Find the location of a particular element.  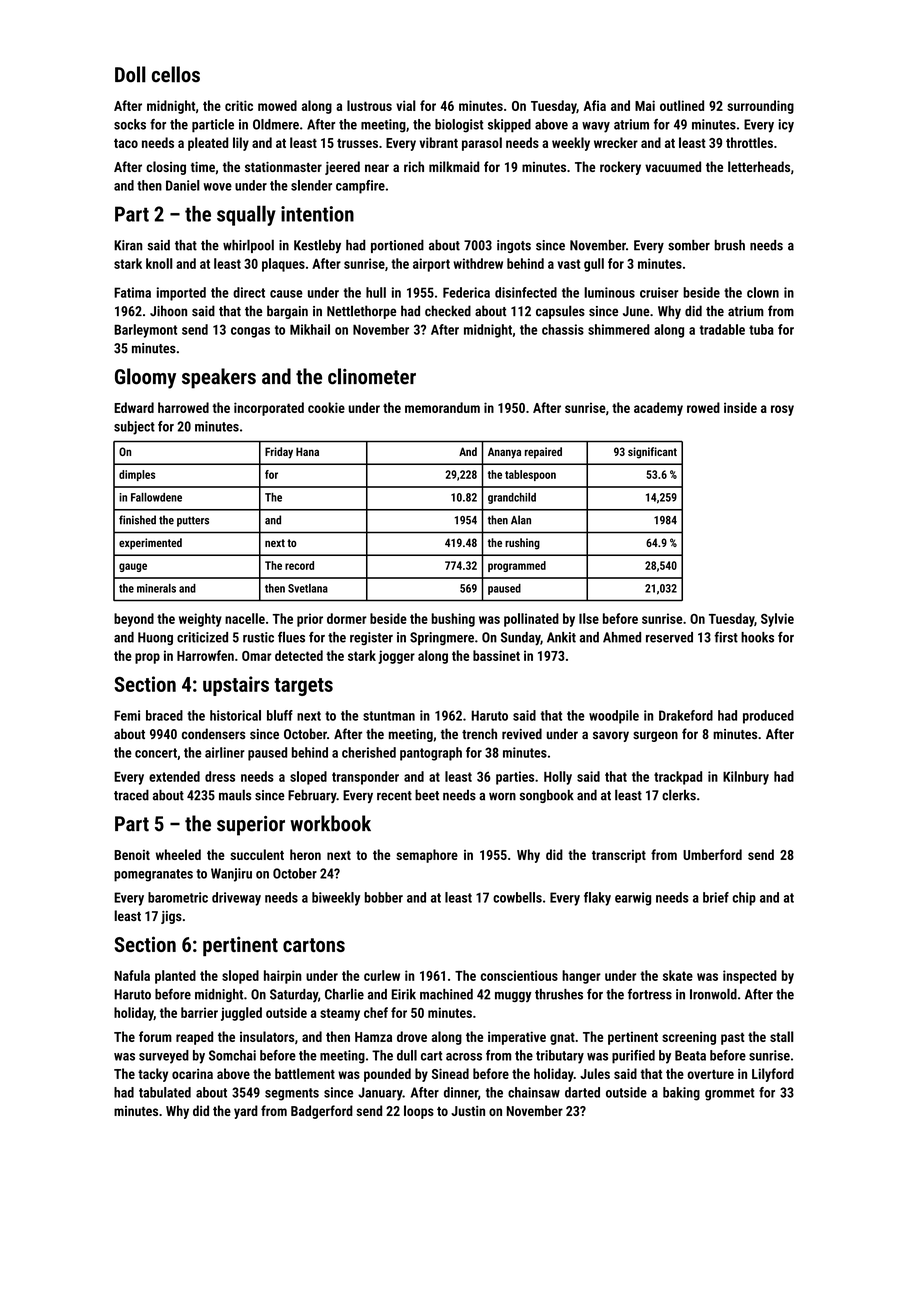

icy is located at coordinates (786, 126).
